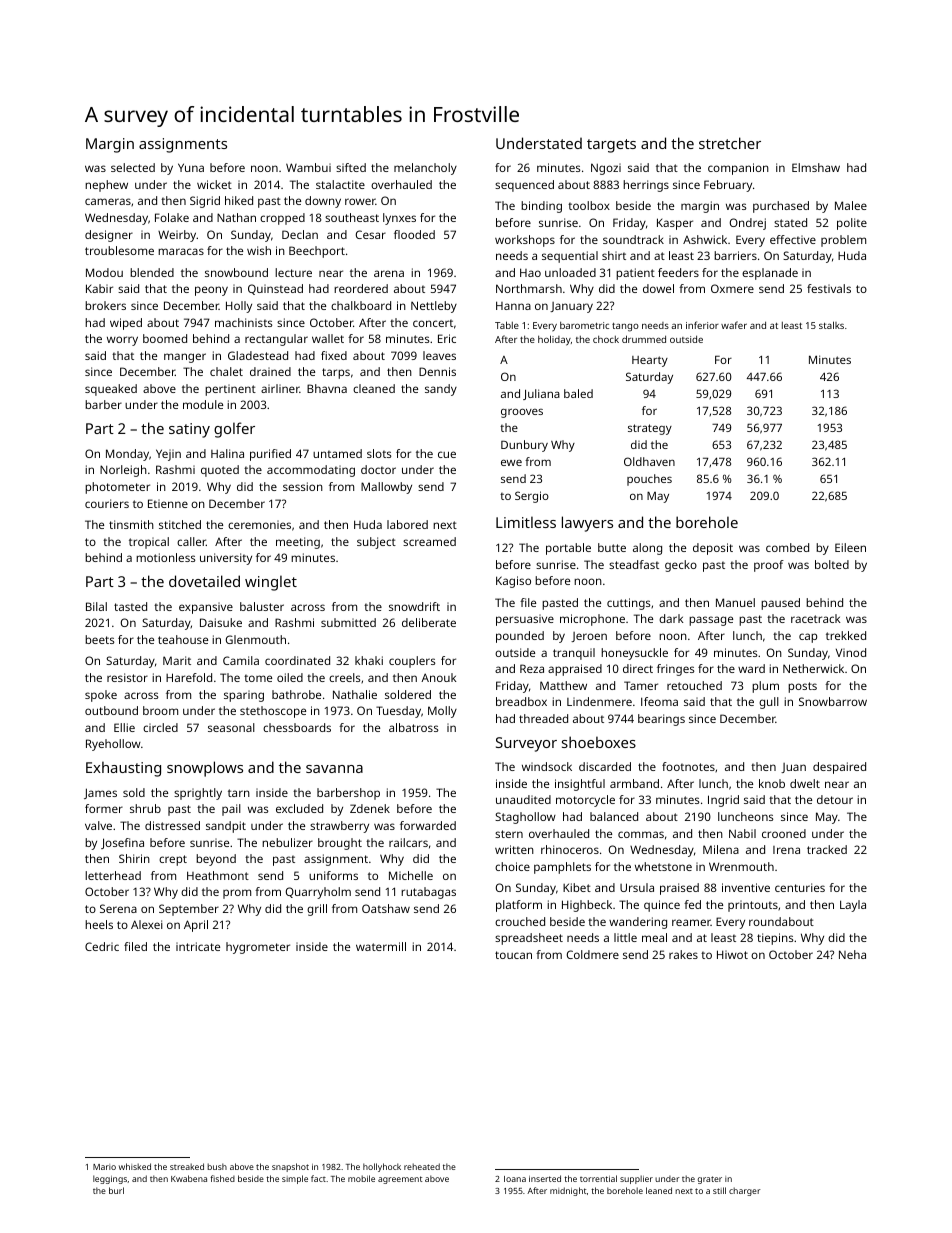 Image resolution: width=952 pixels, height=1233 pixels. What do you see at coordinates (650, 429) in the screenshot?
I see `strategy` at bounding box center [650, 429].
